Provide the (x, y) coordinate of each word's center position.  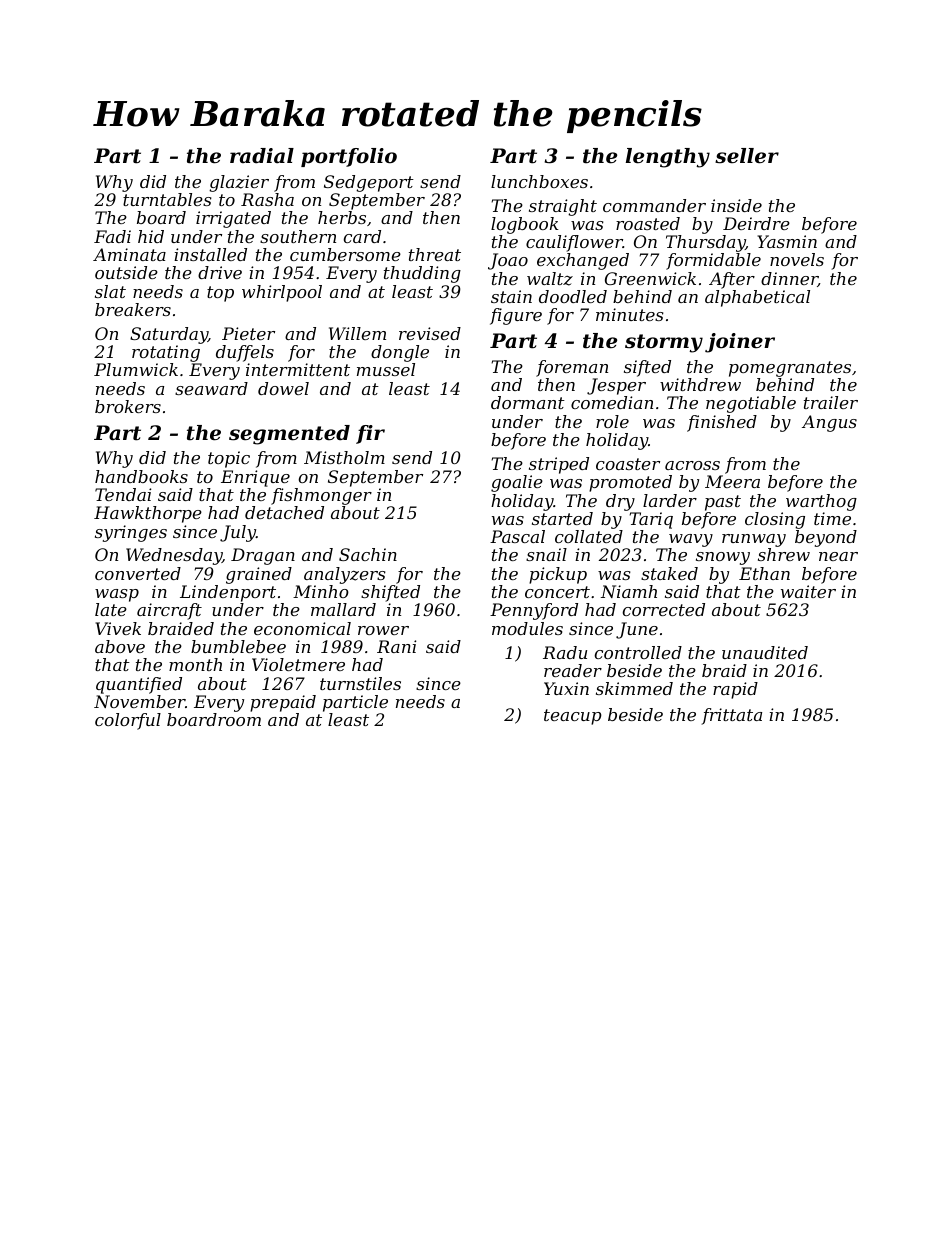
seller (747, 156)
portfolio (349, 157)
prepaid (283, 703)
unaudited (765, 652)
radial (262, 156)
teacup (573, 717)
